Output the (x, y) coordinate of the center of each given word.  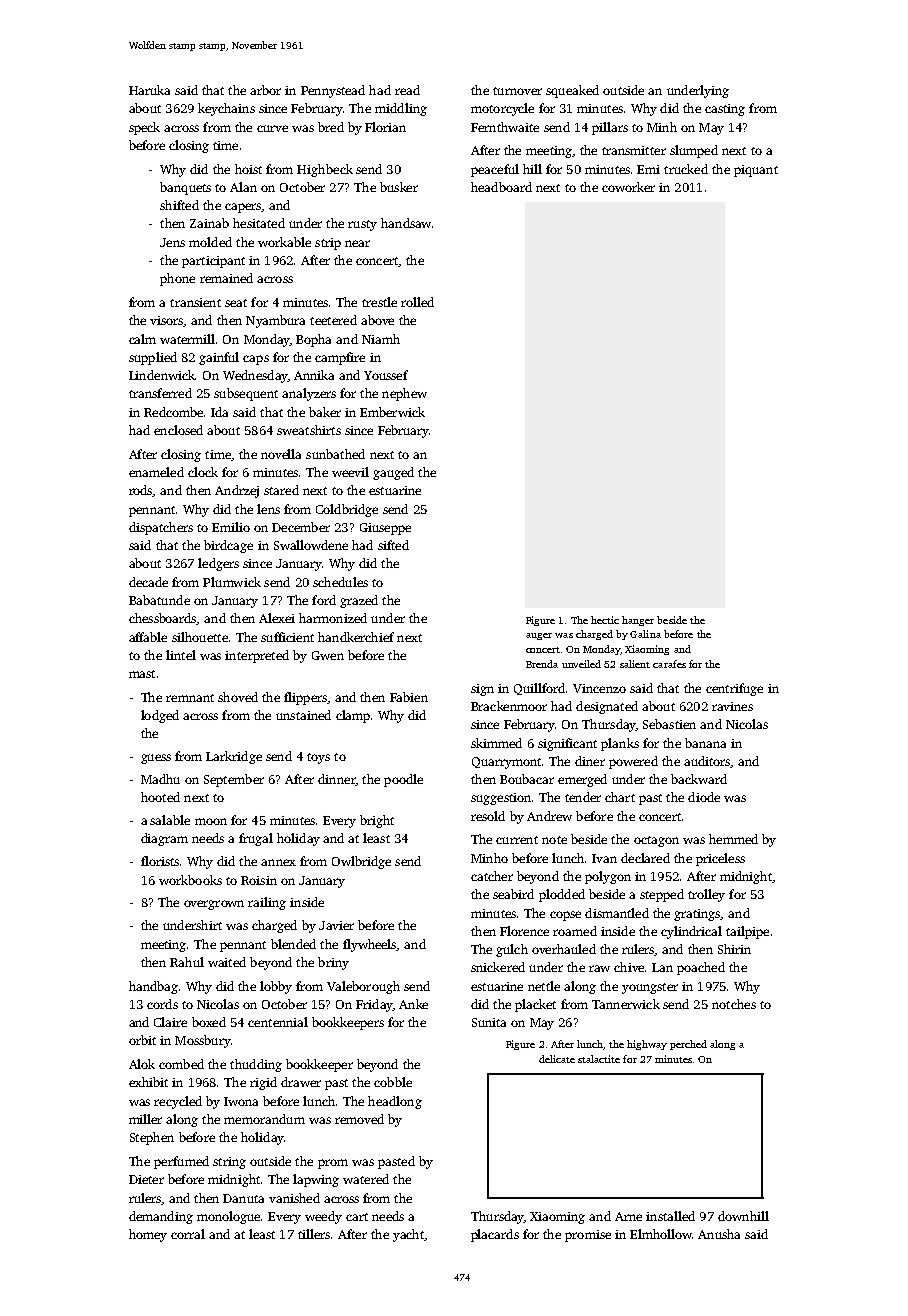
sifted (393, 545)
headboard (501, 187)
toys (318, 758)
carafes (669, 664)
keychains (226, 109)
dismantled (617, 913)
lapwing (316, 1180)
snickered (498, 967)
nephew (404, 394)
